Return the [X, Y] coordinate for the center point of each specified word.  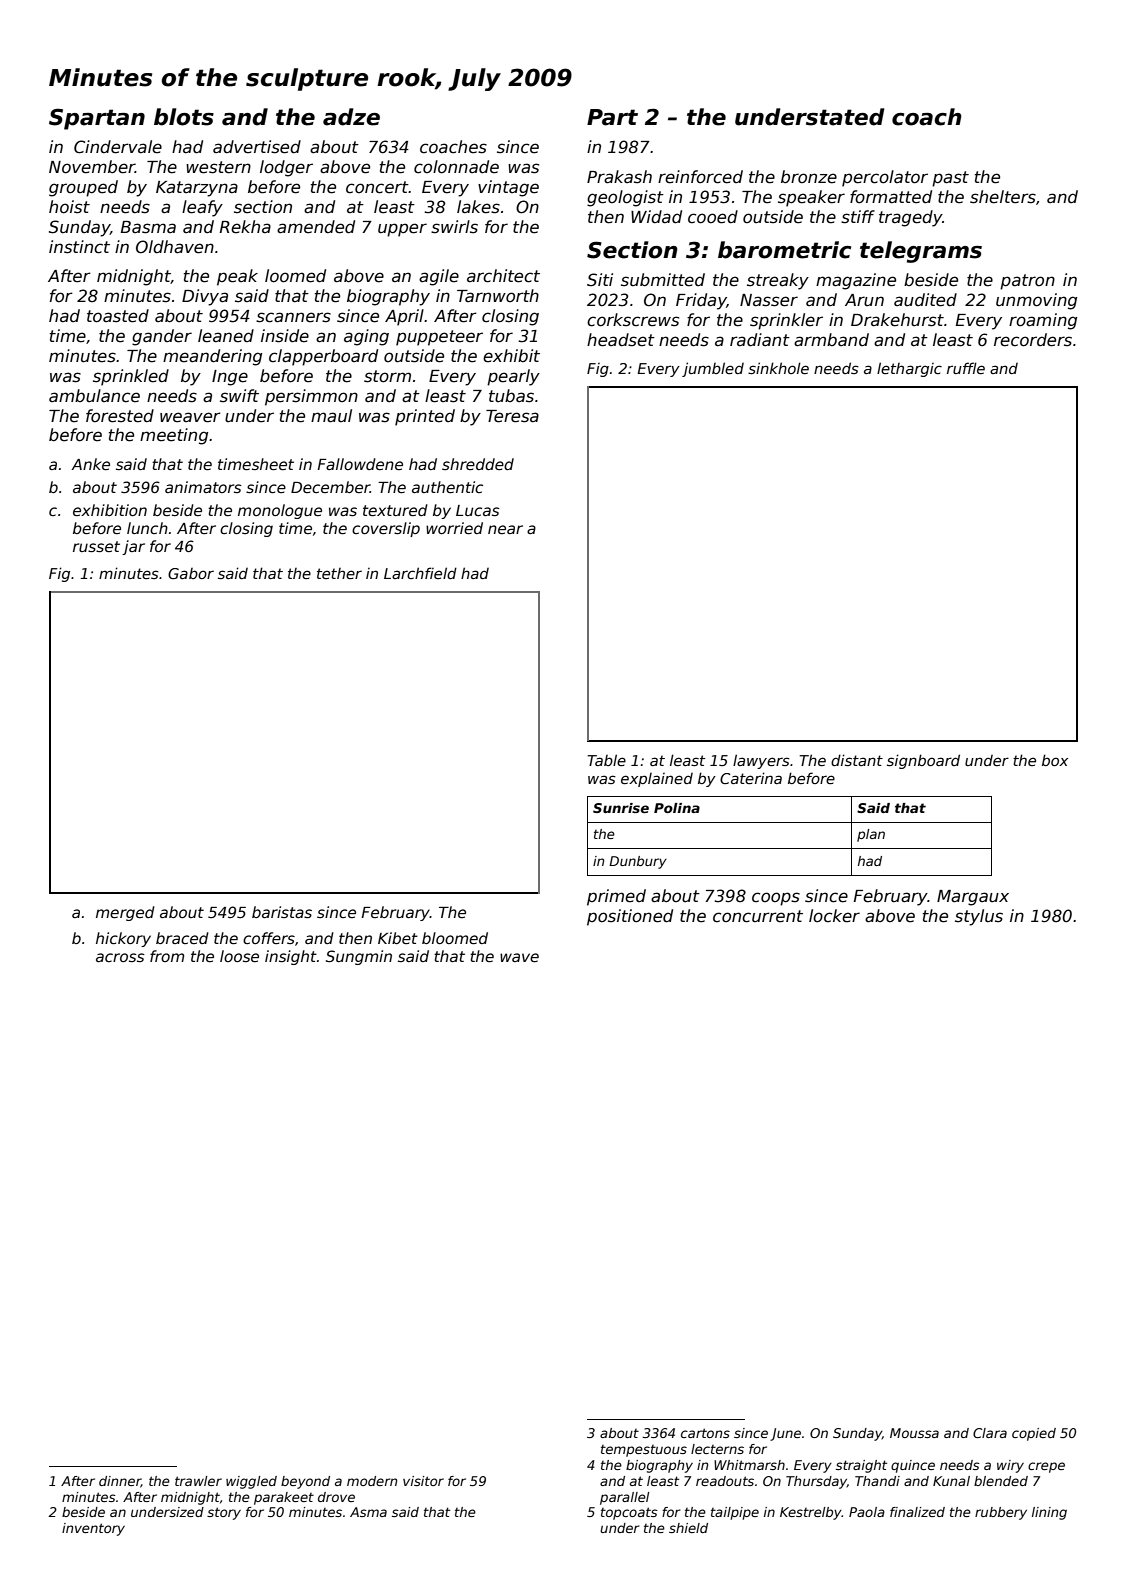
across [120, 957]
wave [519, 957]
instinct [79, 247]
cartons [705, 1433]
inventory [93, 1529]
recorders [1033, 340]
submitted [663, 280]
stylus [979, 917]
